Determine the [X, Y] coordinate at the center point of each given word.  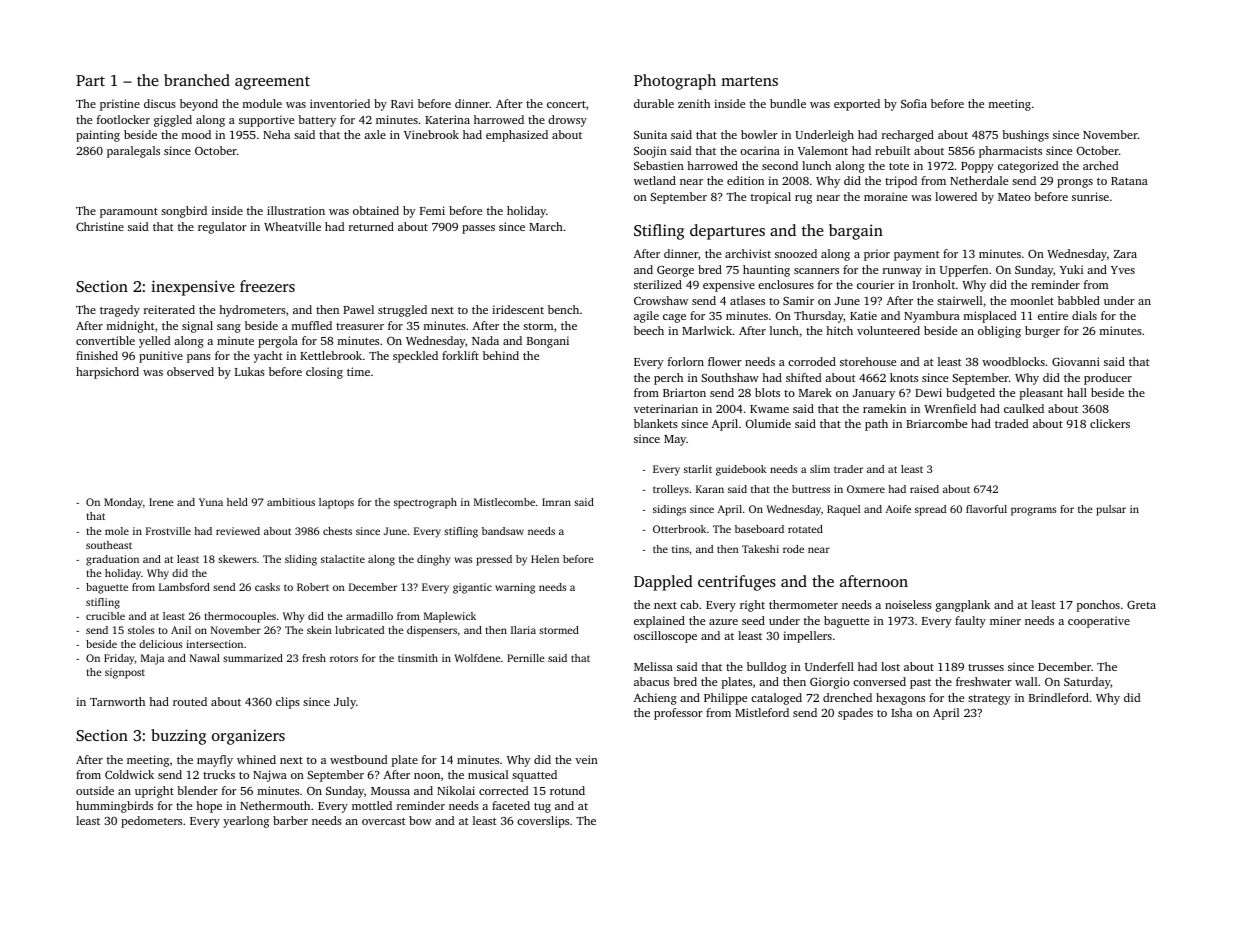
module [262, 103]
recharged [908, 136]
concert [566, 104]
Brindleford [1059, 697]
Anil [181, 630]
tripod [901, 182]
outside [95, 790]
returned [371, 226]
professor [678, 714]
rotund [567, 790]
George [675, 271]
